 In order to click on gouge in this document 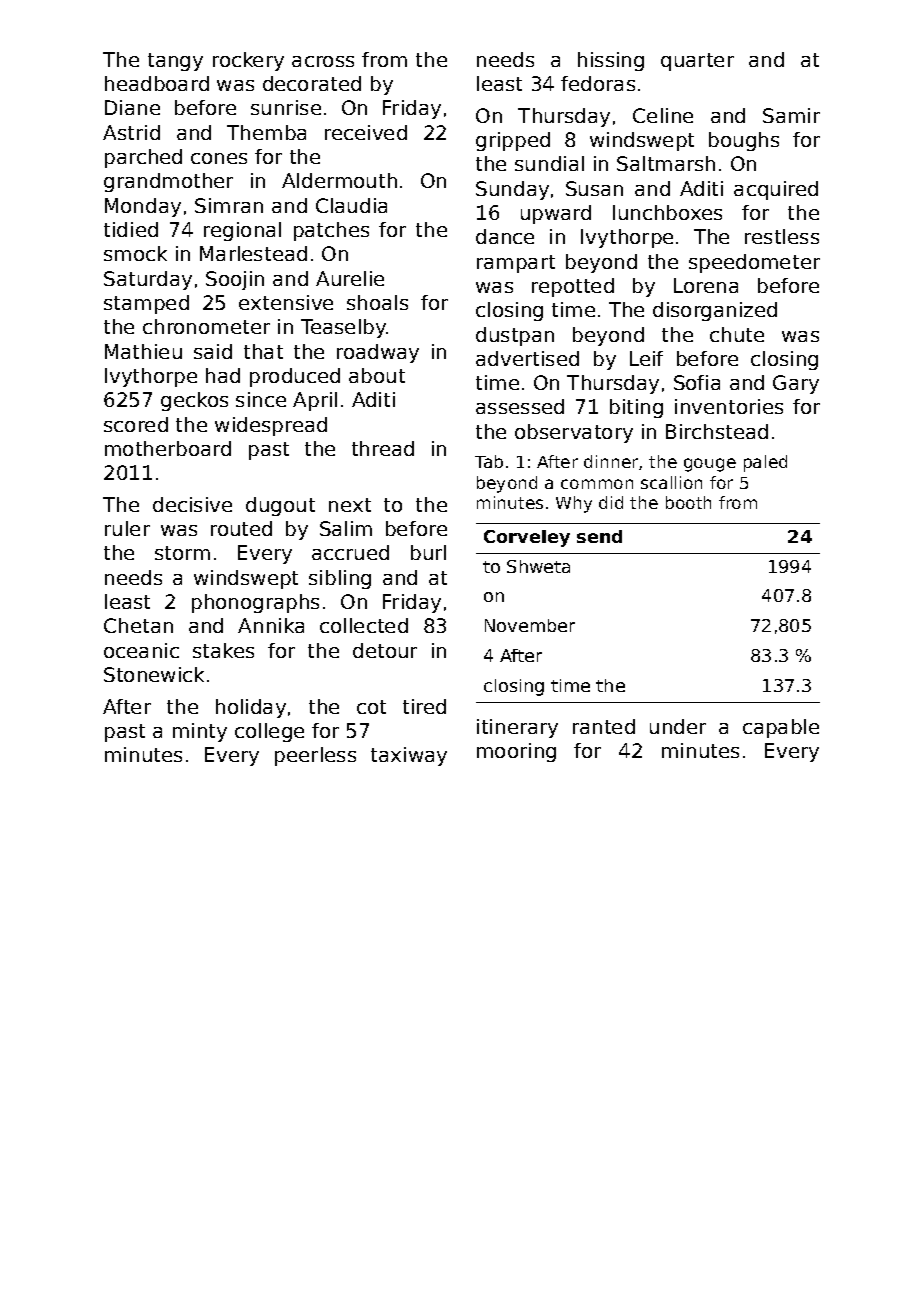, I will do `click(710, 465)`.
